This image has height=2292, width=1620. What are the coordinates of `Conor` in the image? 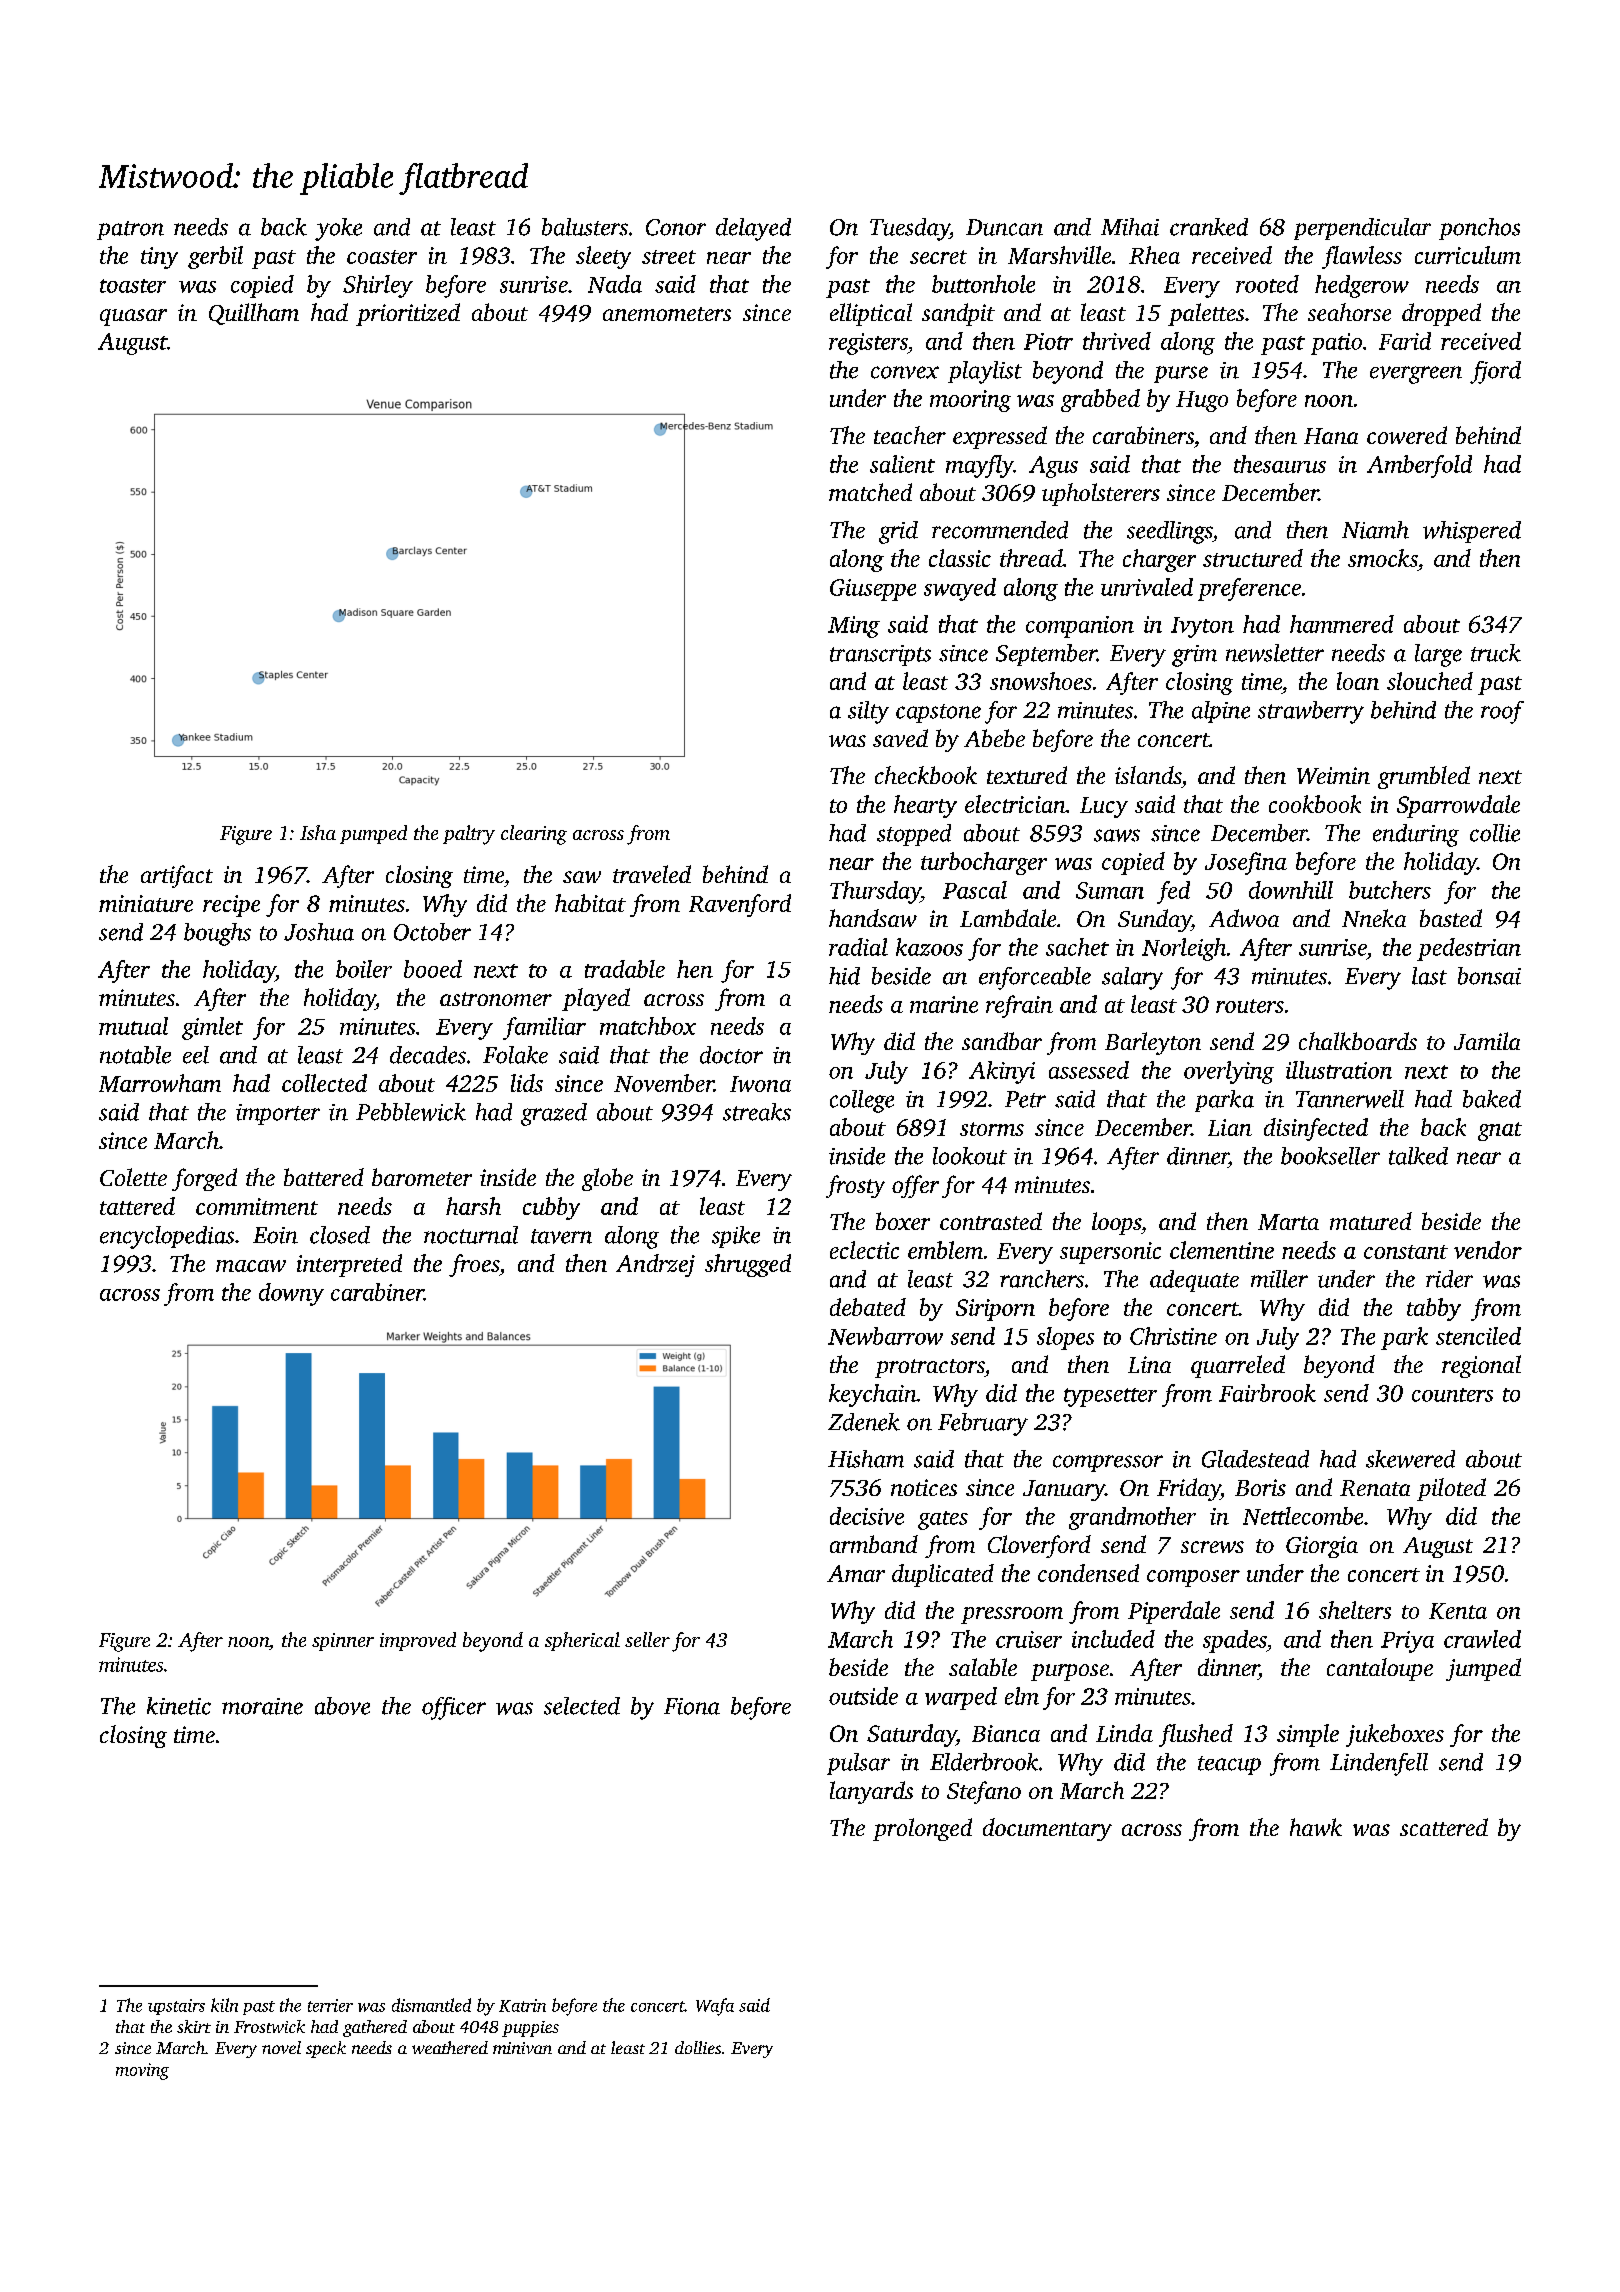 It's located at (676, 227).
